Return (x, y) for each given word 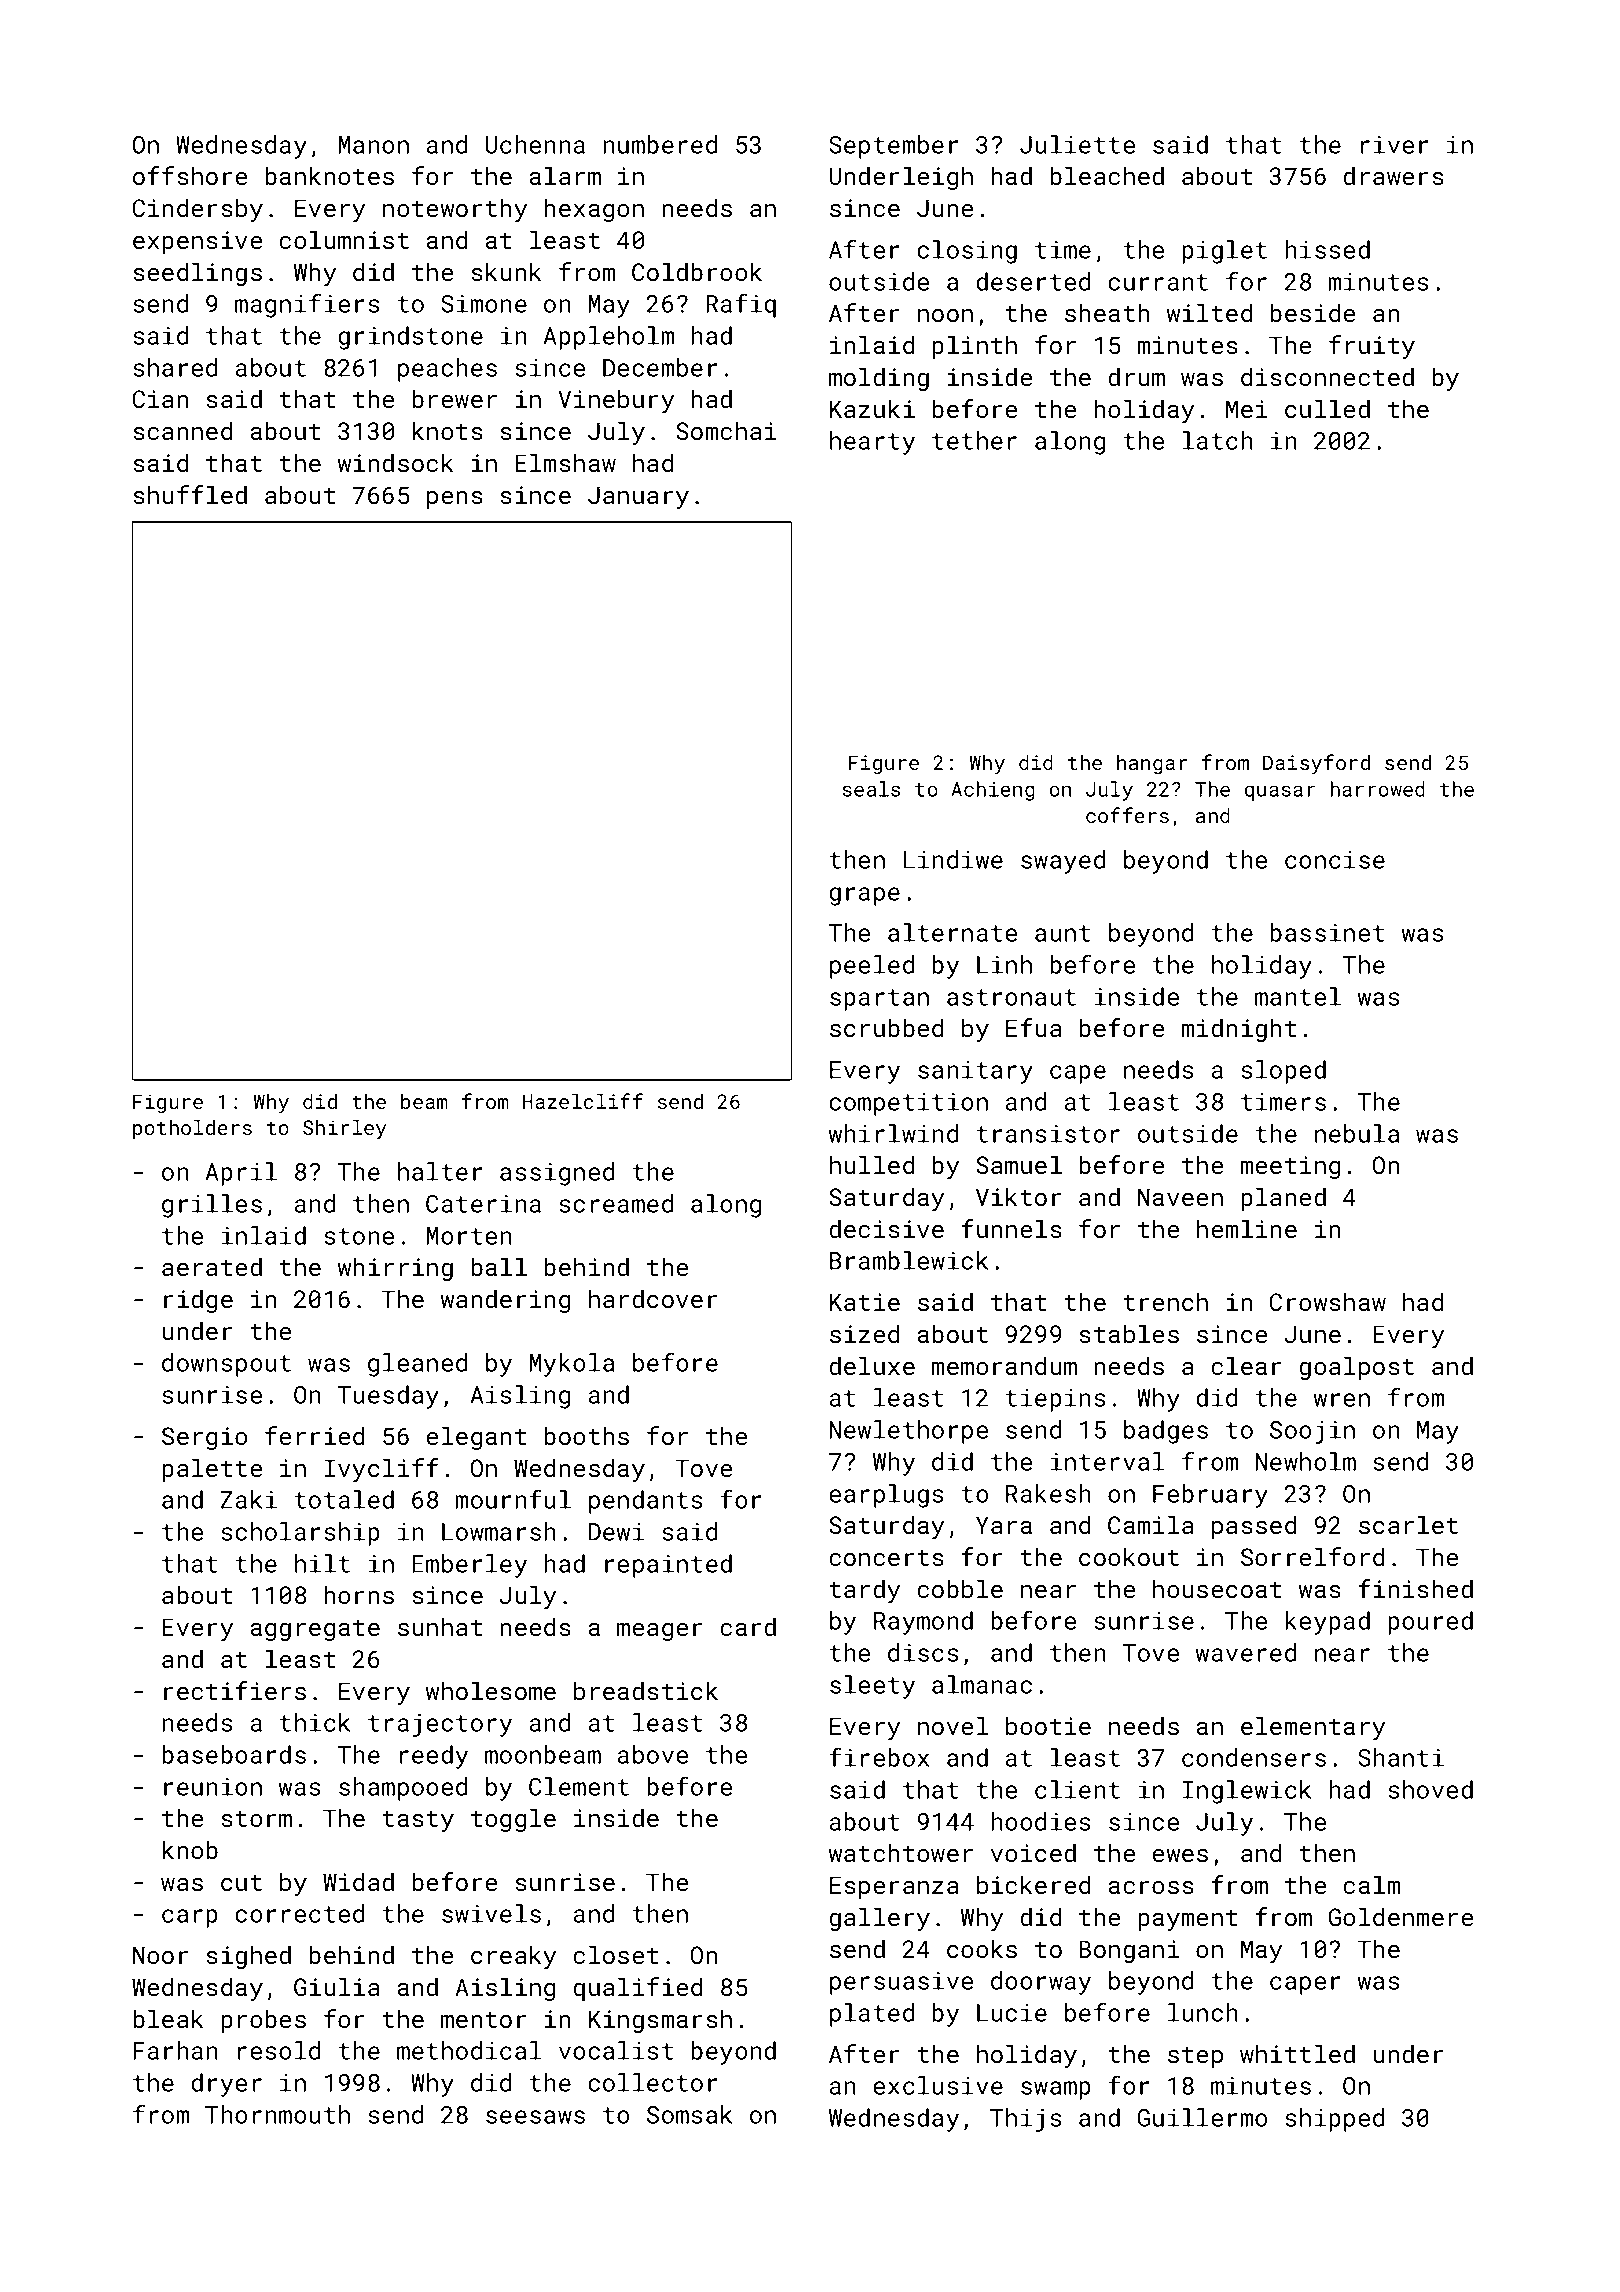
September (894, 147)
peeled (872, 967)
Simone (484, 304)
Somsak (689, 2114)
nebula (1357, 1133)
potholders (192, 1129)
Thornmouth (277, 2114)
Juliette (1077, 144)
